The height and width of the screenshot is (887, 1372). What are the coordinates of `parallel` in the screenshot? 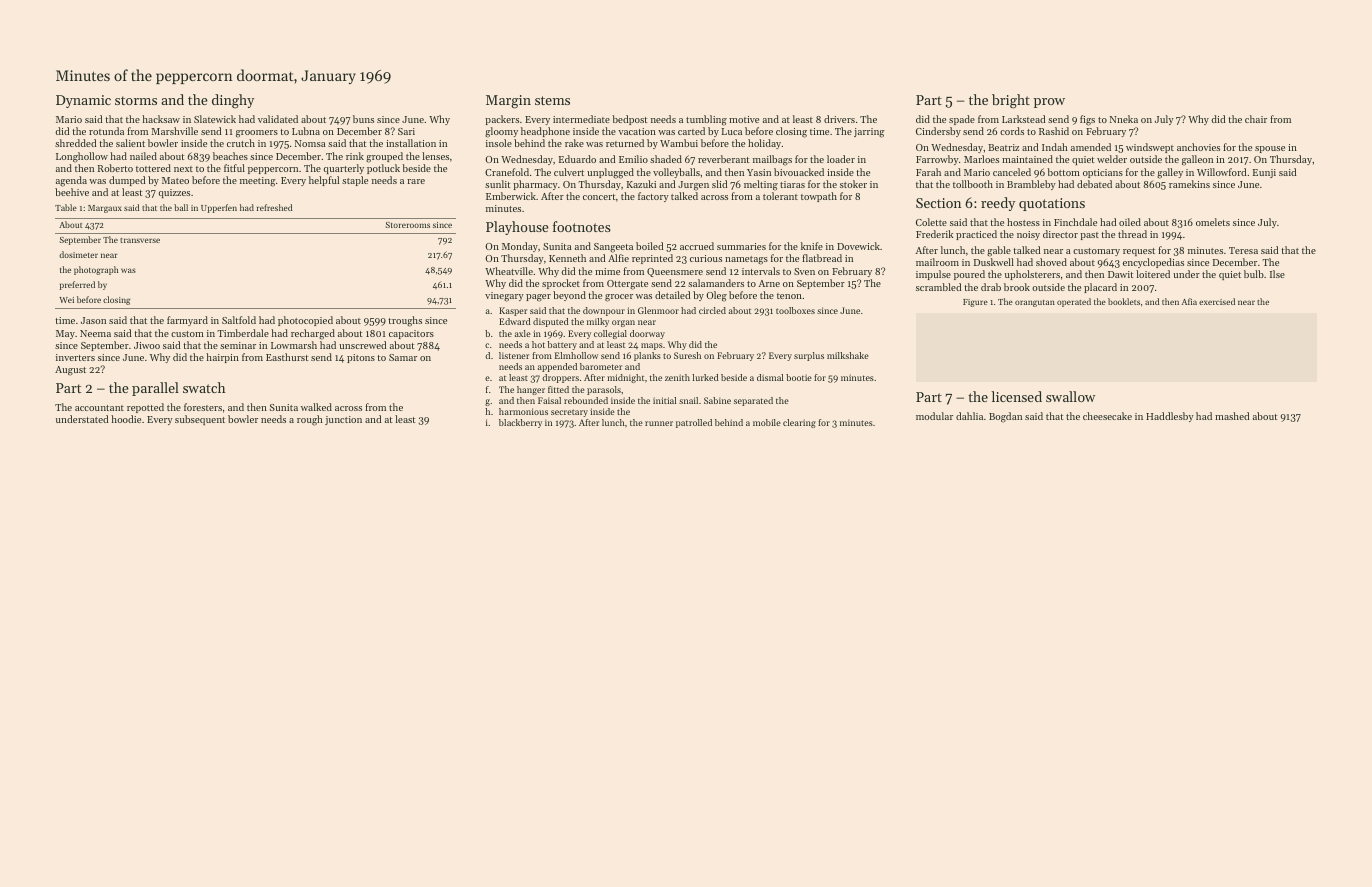 It's located at (155, 389).
